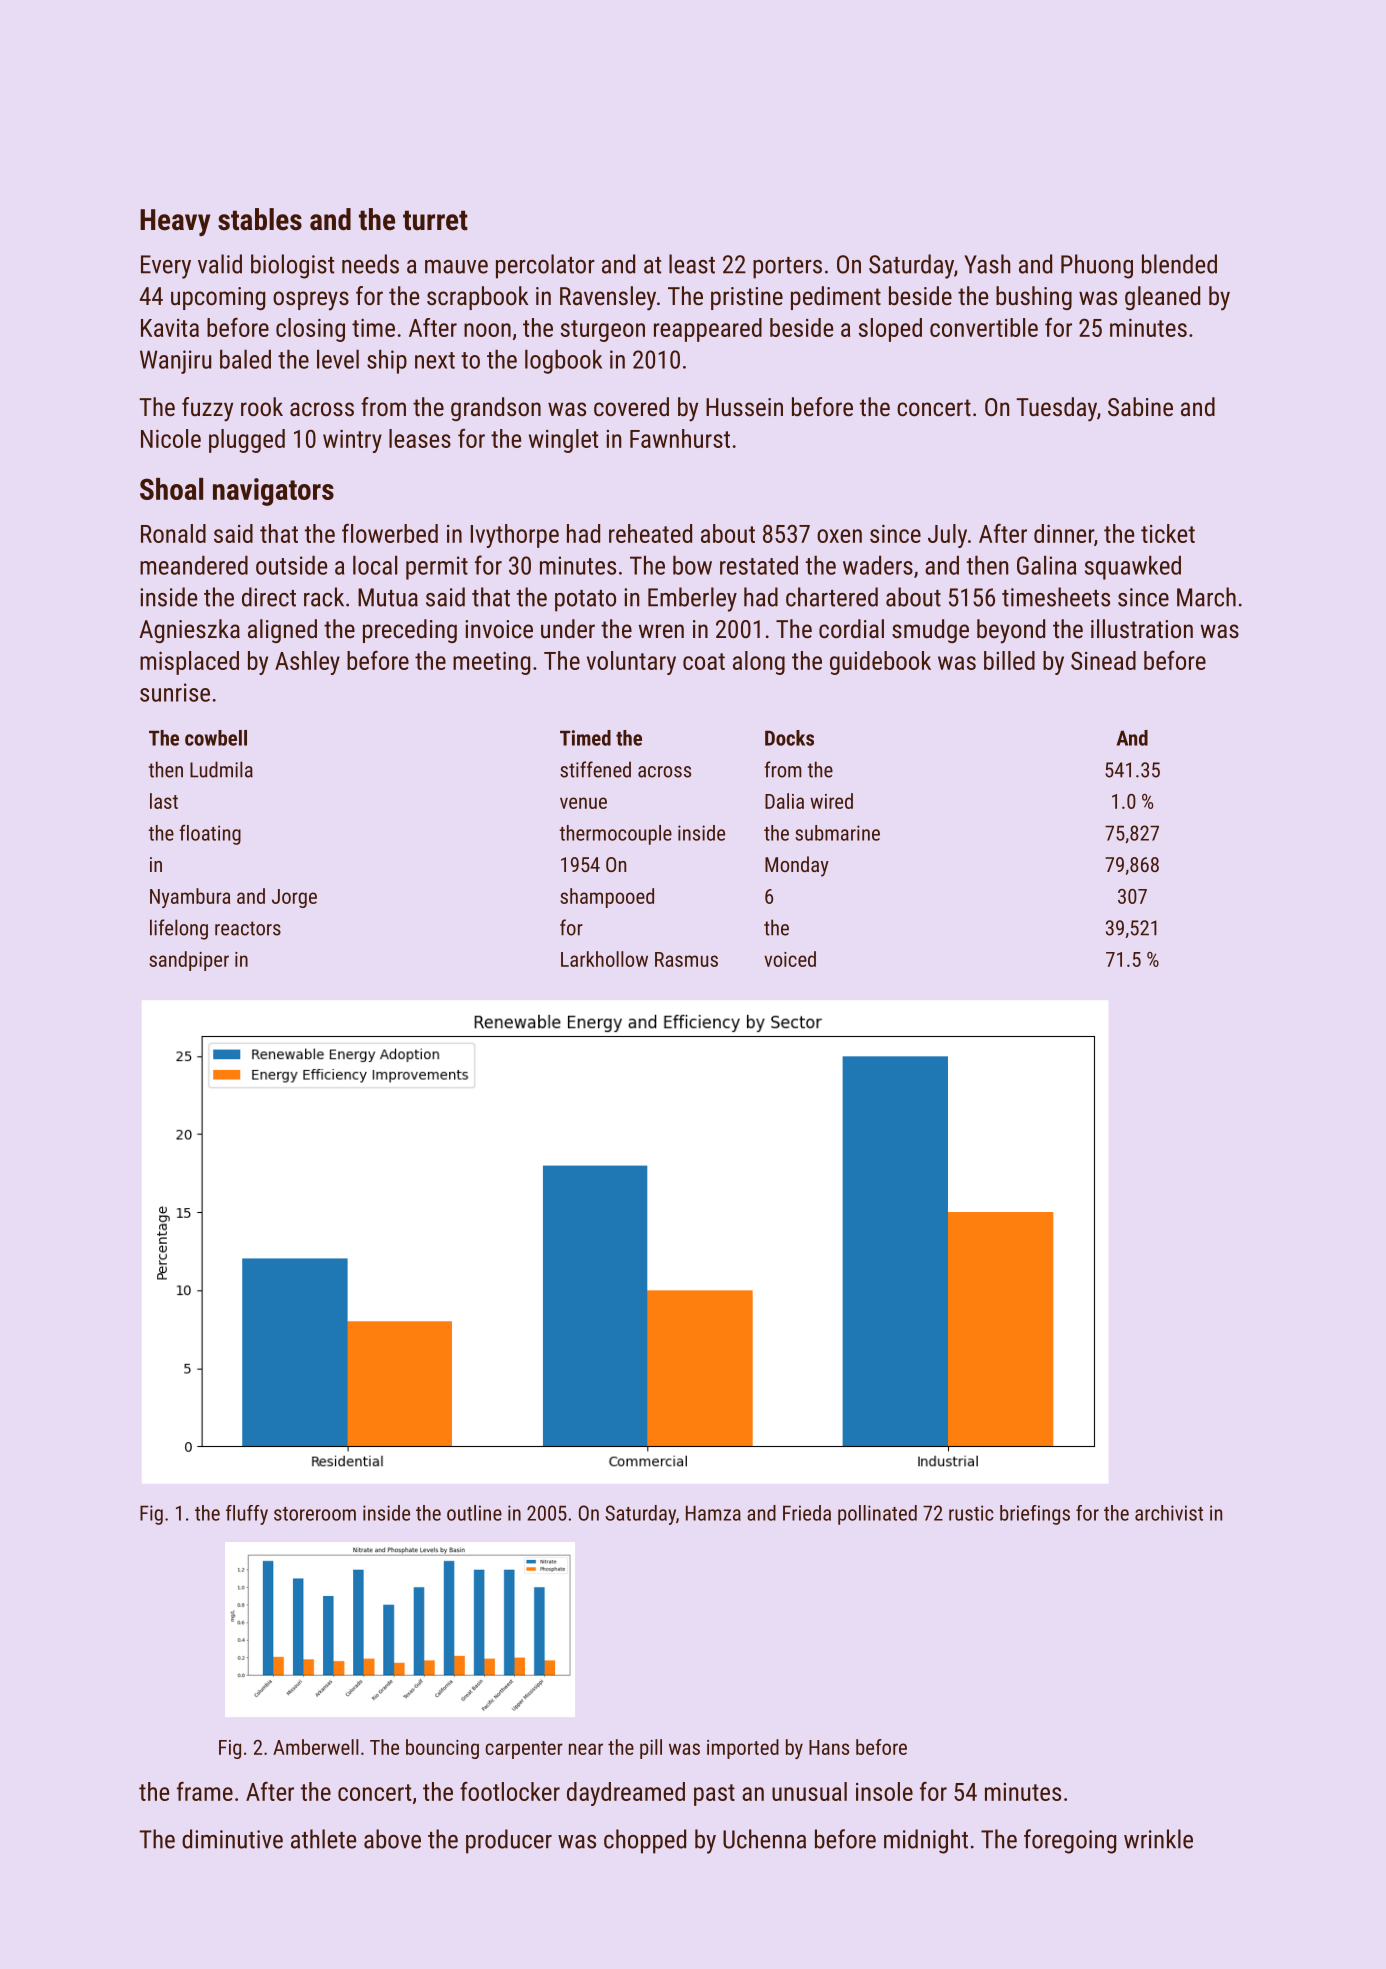 This screenshot has width=1386, height=1969. I want to click on Hamza, so click(713, 1513).
